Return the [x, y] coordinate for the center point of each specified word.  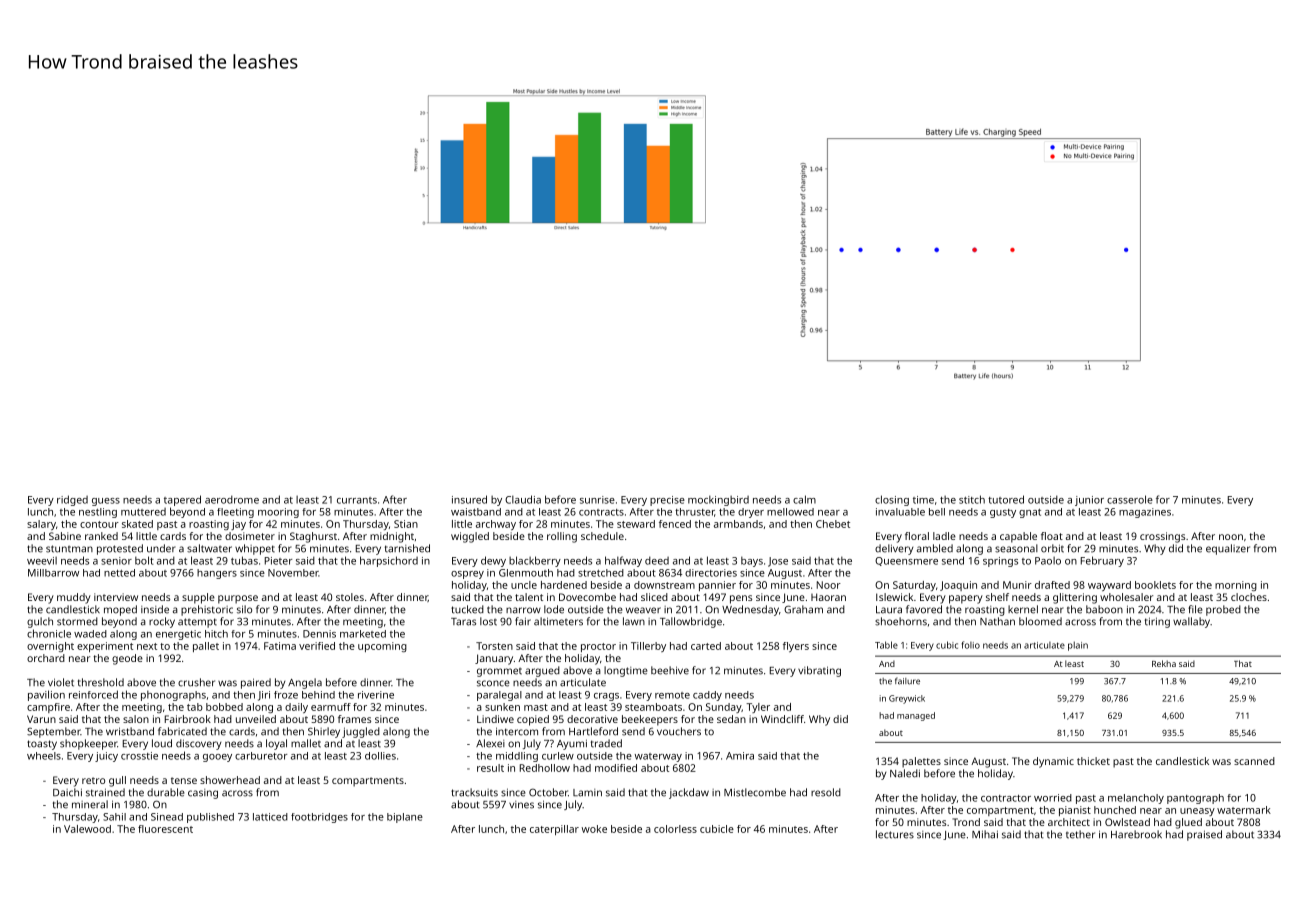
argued [542, 671]
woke [594, 829]
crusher [196, 682]
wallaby [1191, 622]
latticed [270, 817]
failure [907, 681]
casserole [1130, 499]
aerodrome [232, 499]
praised [1204, 835]
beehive [670, 670]
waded [90, 634]
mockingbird [718, 500]
